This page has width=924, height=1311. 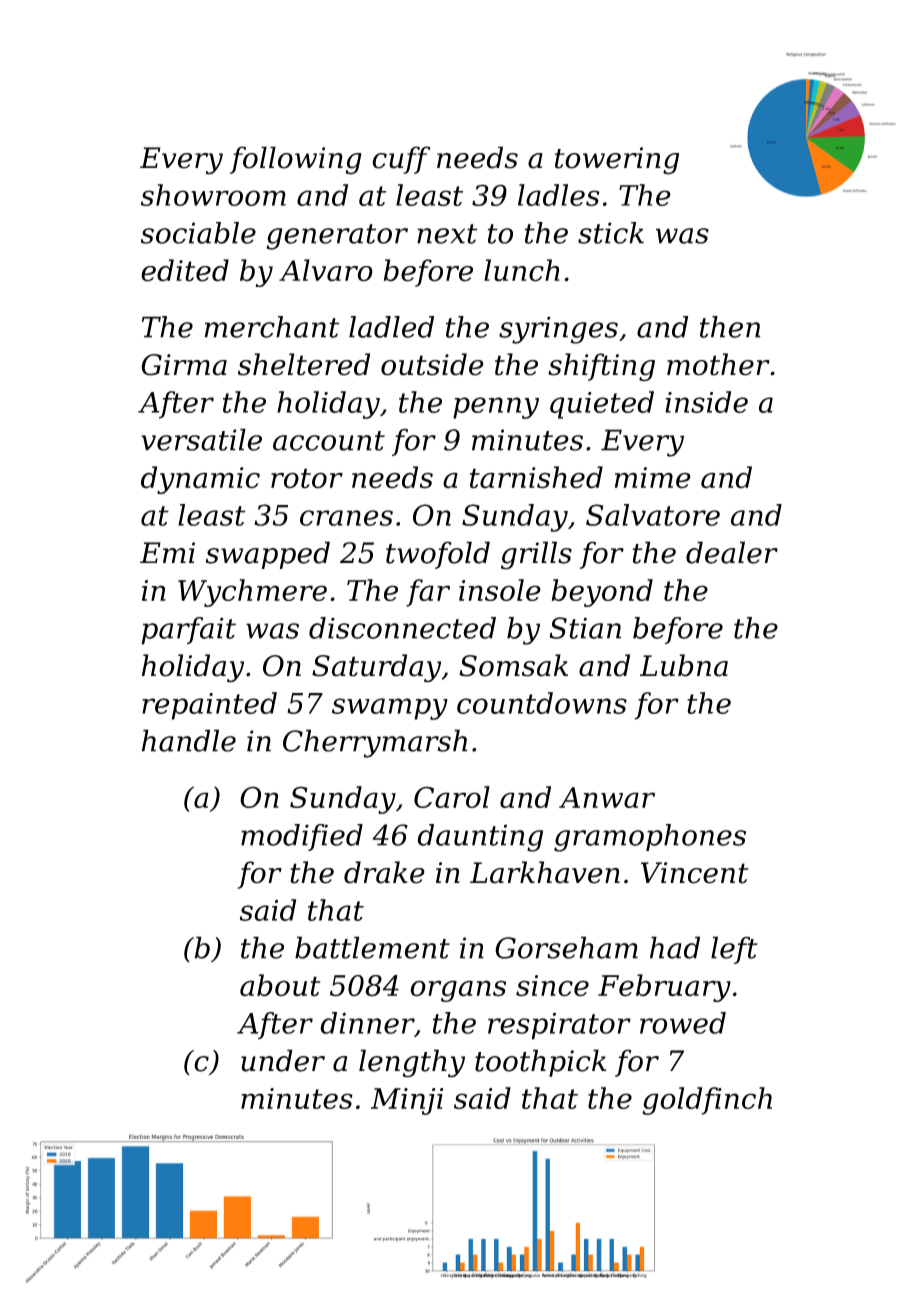 I want to click on dealer, so click(x=732, y=552).
